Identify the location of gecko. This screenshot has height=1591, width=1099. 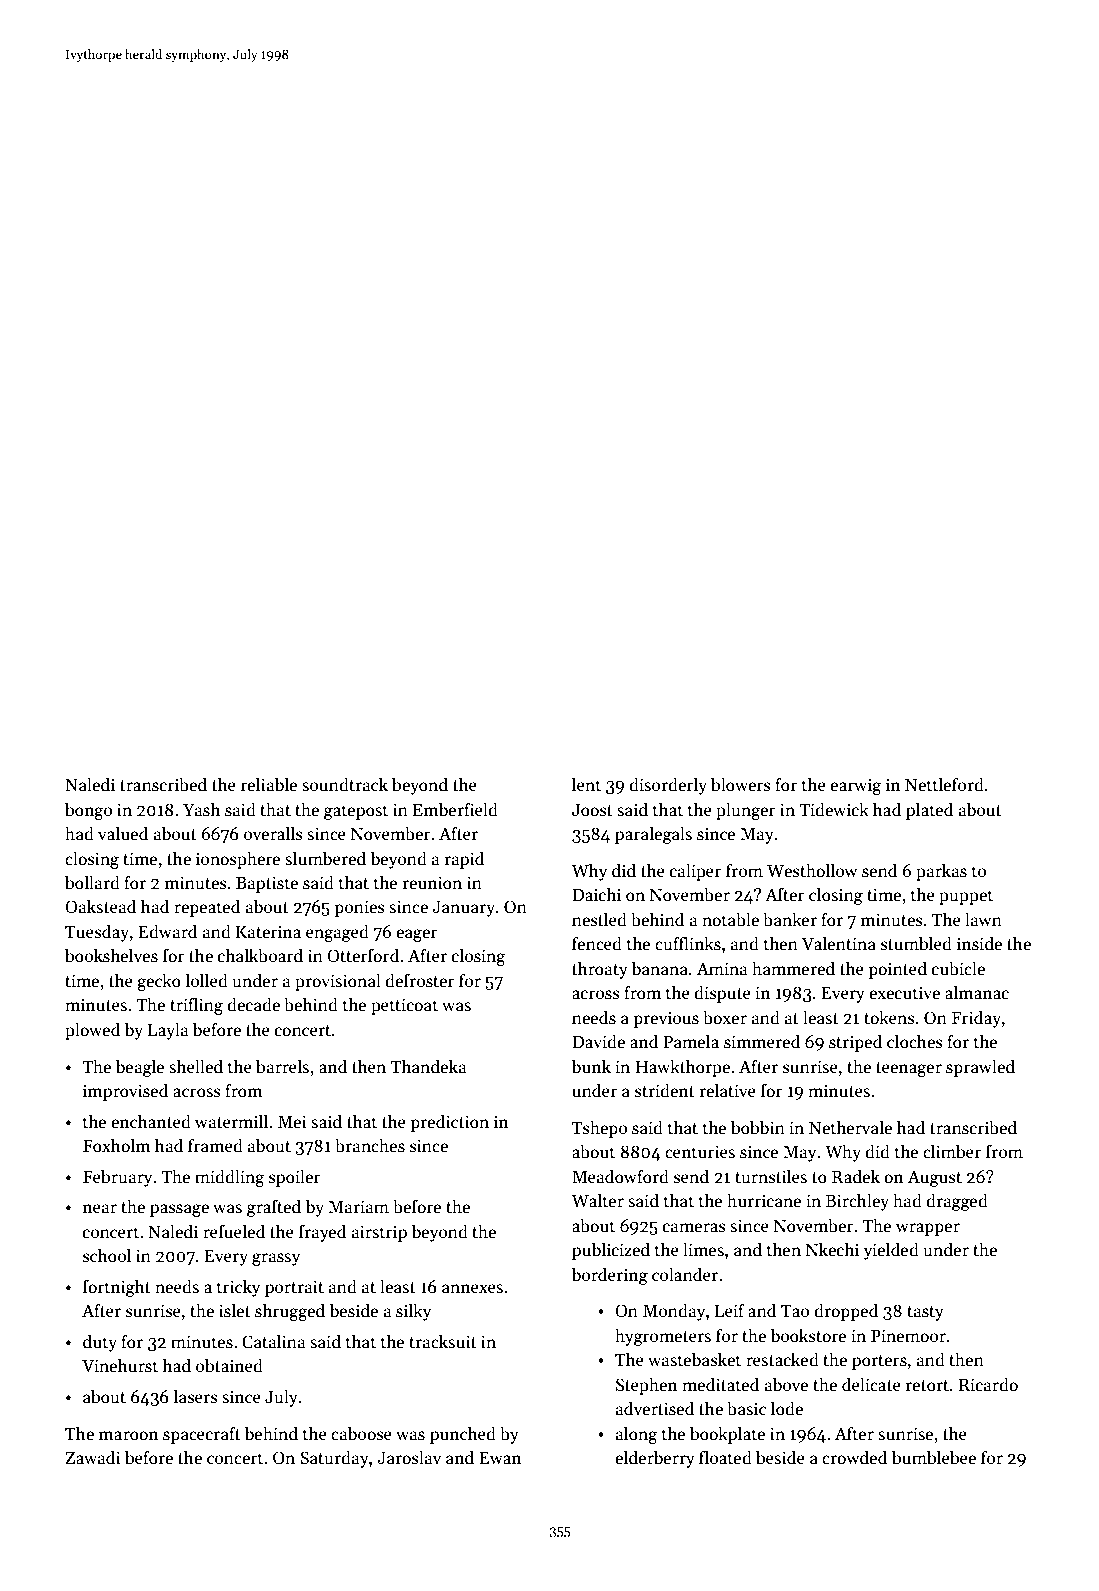
(159, 982).
